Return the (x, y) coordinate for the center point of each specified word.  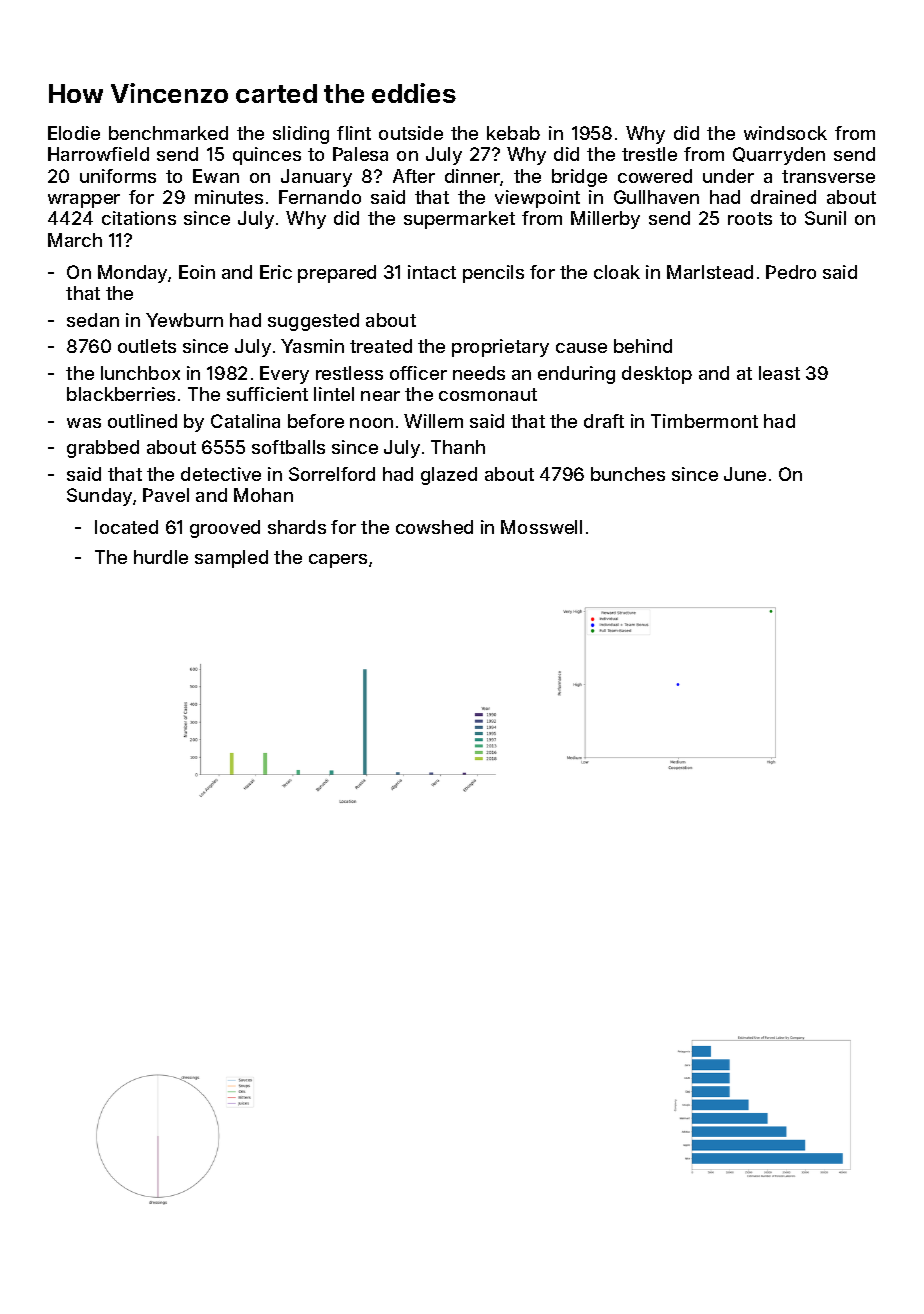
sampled (231, 559)
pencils (493, 274)
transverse (828, 176)
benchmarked (168, 133)
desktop (657, 375)
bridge (579, 178)
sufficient (267, 394)
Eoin (197, 272)
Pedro (791, 272)
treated (381, 346)
